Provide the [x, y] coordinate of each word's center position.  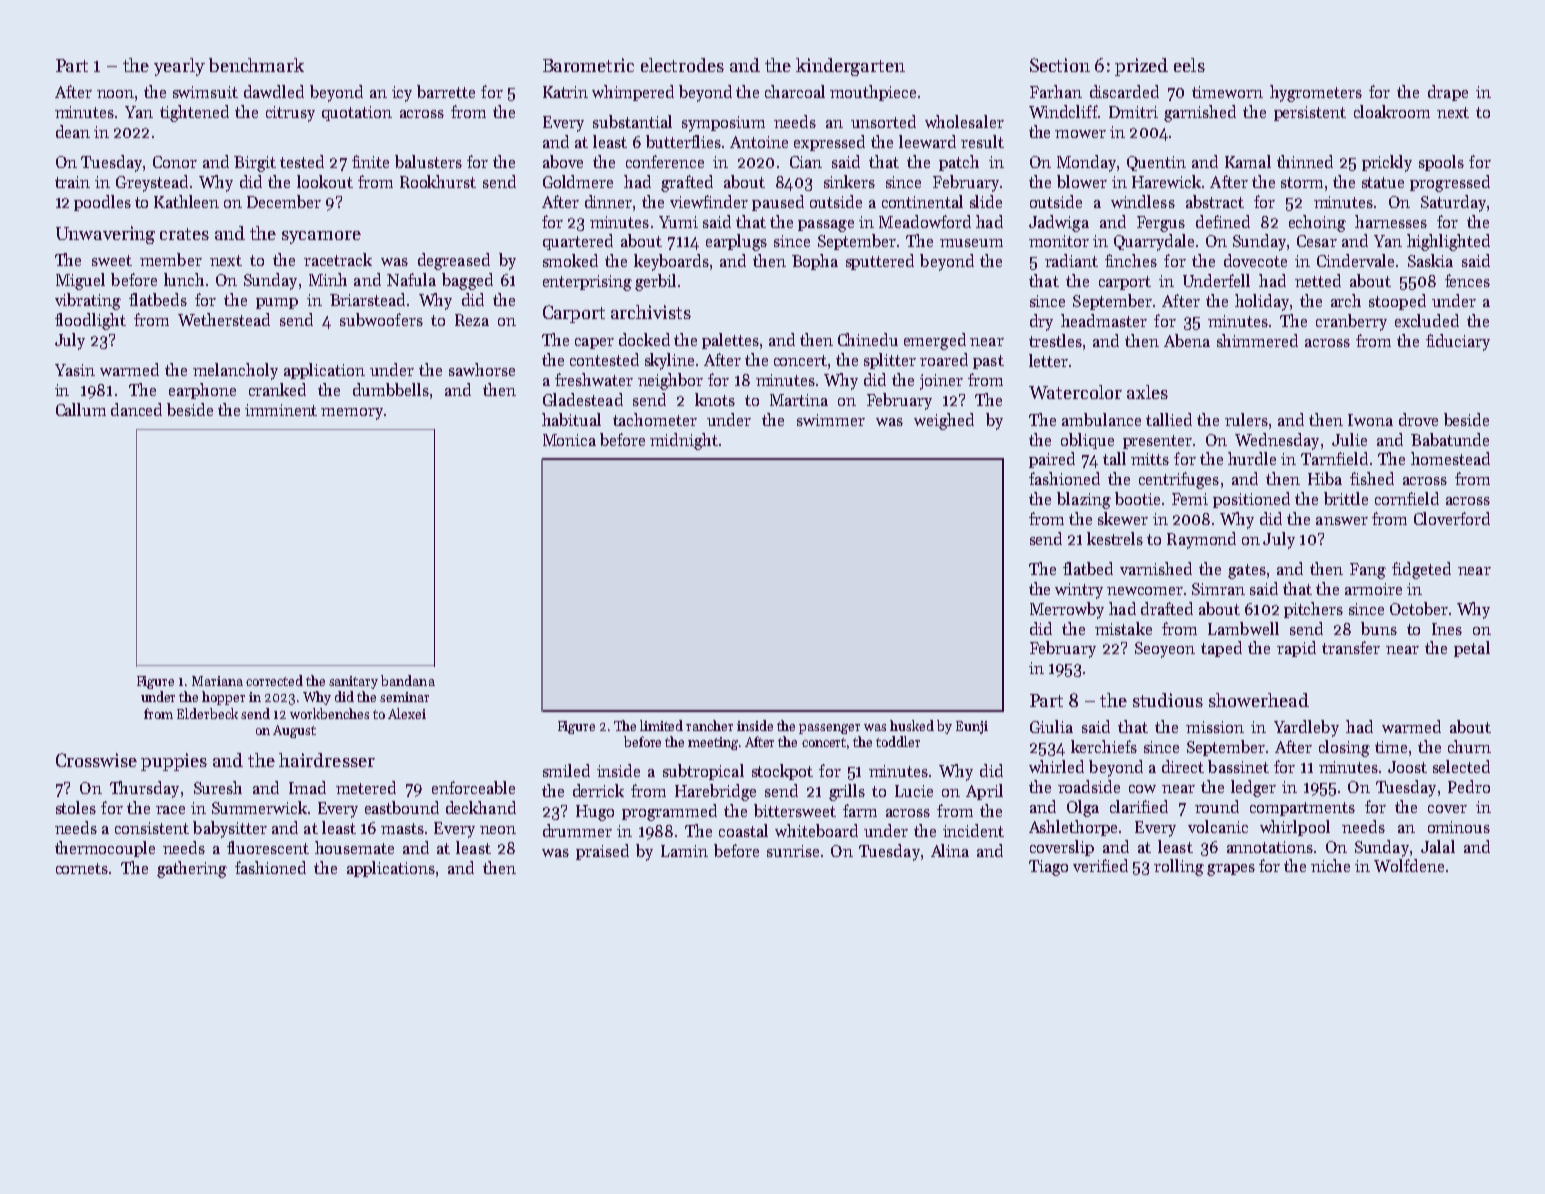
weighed [944, 421]
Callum [81, 409]
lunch [184, 279]
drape [1448, 93]
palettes [730, 341]
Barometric [588, 65]
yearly [179, 67]
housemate [354, 847]
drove [1418, 419]
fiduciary [1458, 342]
